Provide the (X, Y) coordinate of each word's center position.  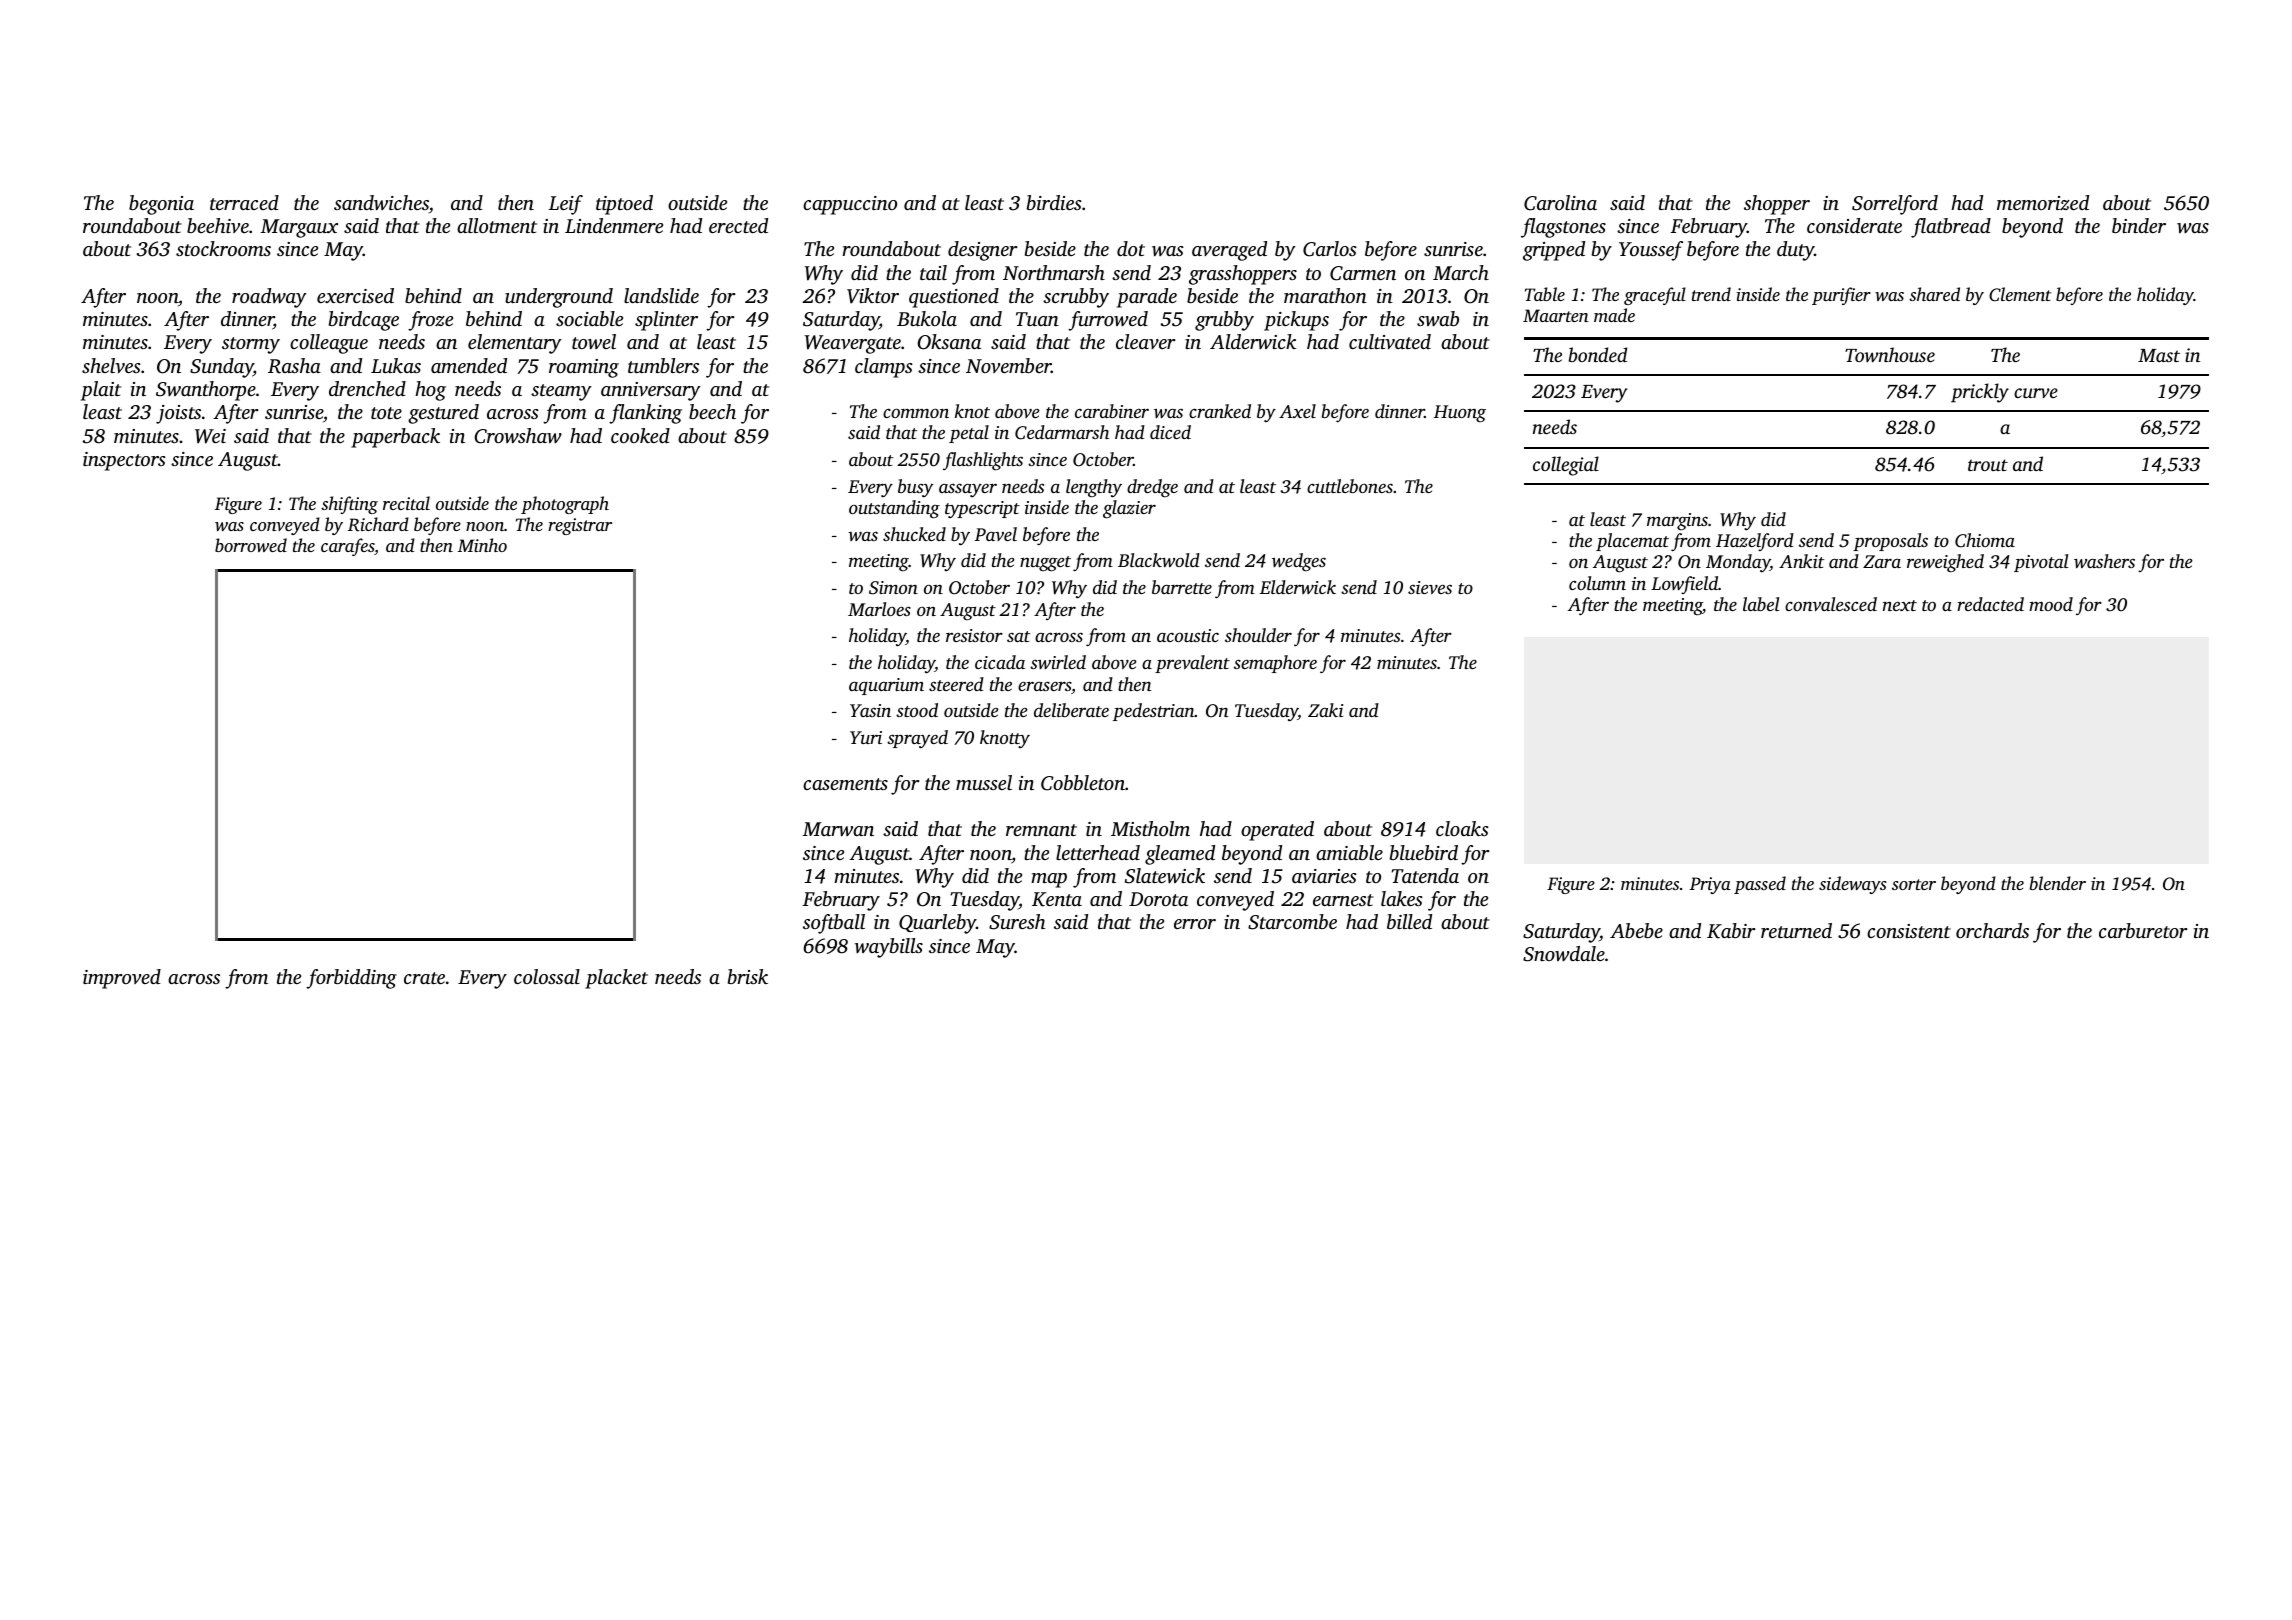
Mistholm (1150, 828)
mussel (984, 782)
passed (1760, 885)
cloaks (1462, 828)
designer (983, 251)
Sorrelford (1895, 205)
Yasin (870, 710)
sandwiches (381, 203)
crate (424, 978)
